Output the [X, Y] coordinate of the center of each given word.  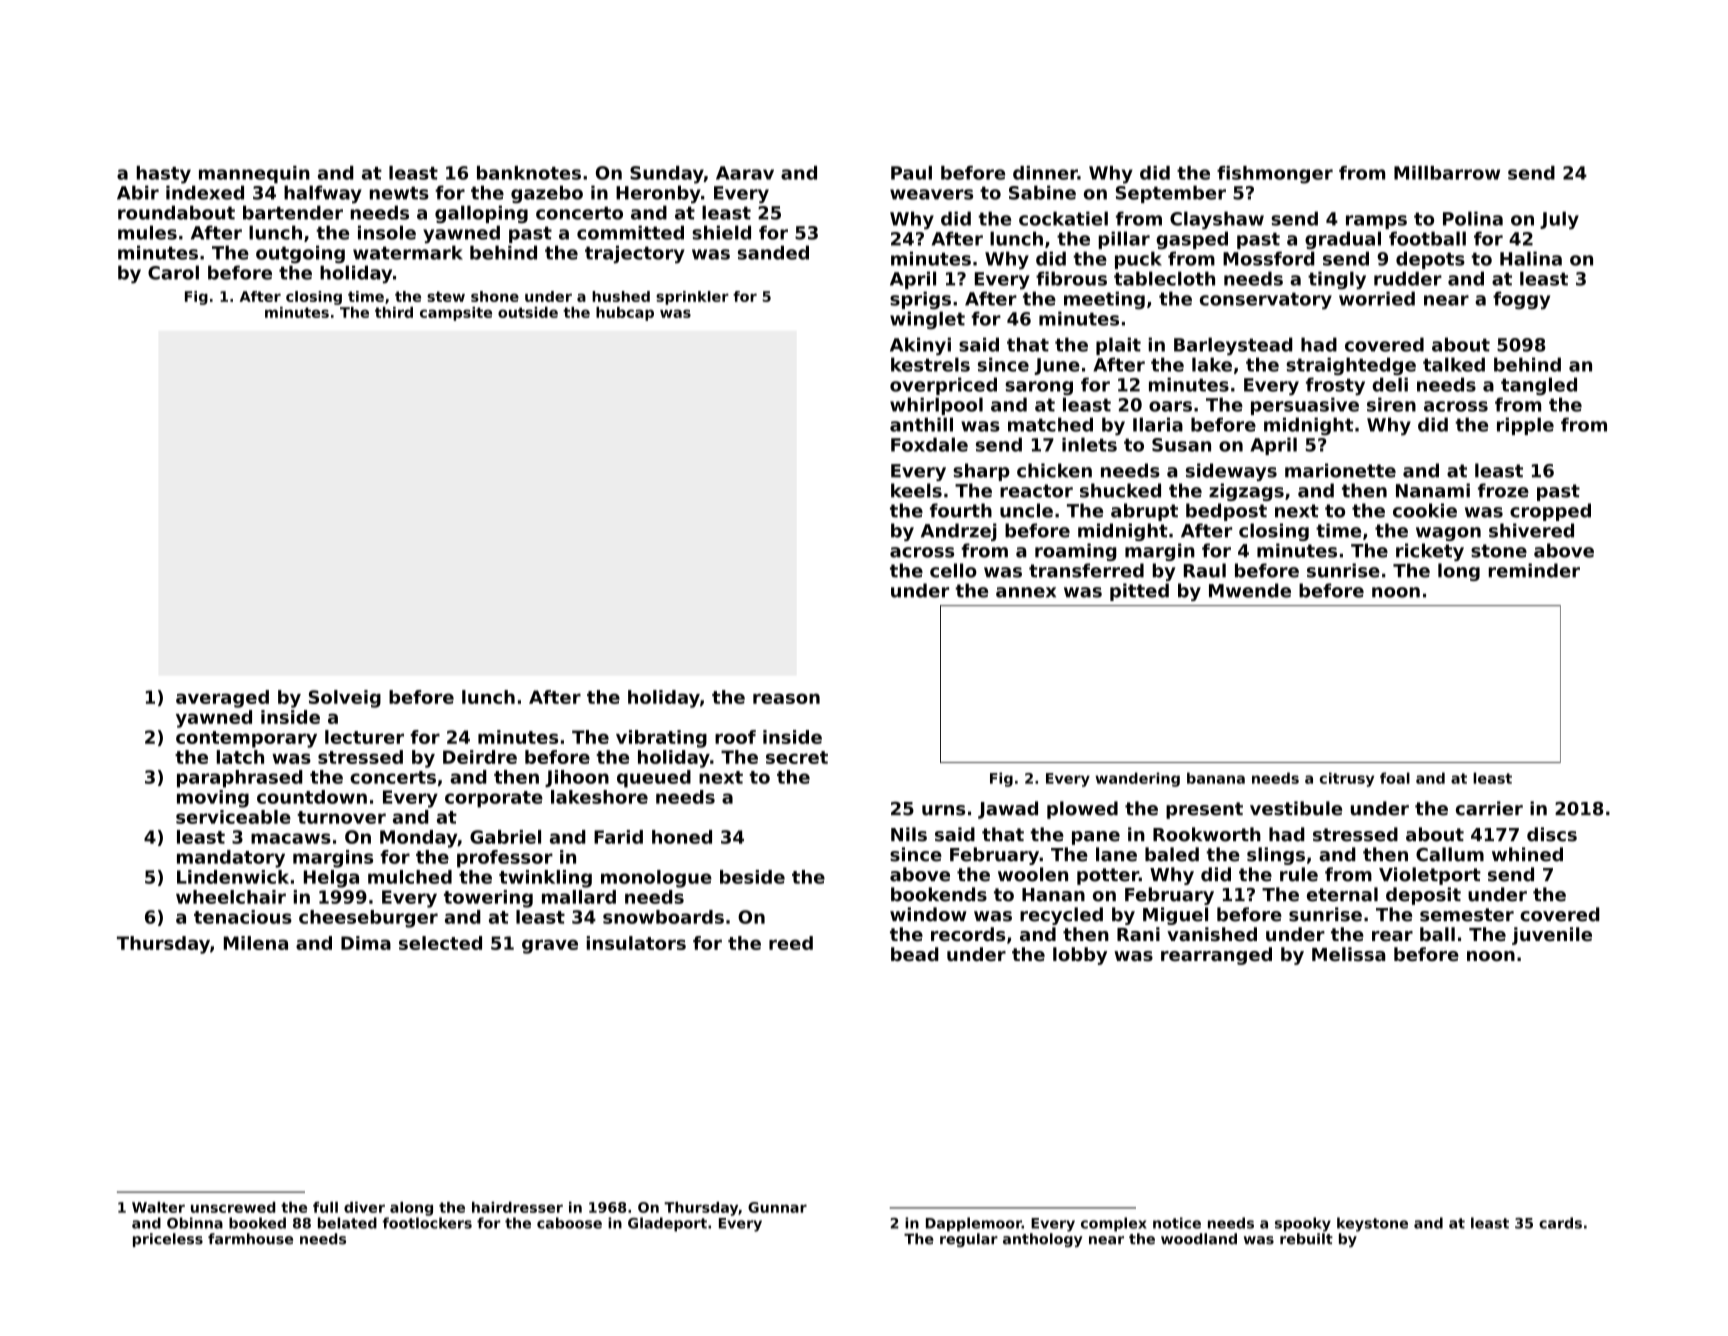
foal [1395, 778]
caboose [569, 1223]
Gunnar [777, 1207]
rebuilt [1306, 1239]
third [394, 312]
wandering [1137, 779]
